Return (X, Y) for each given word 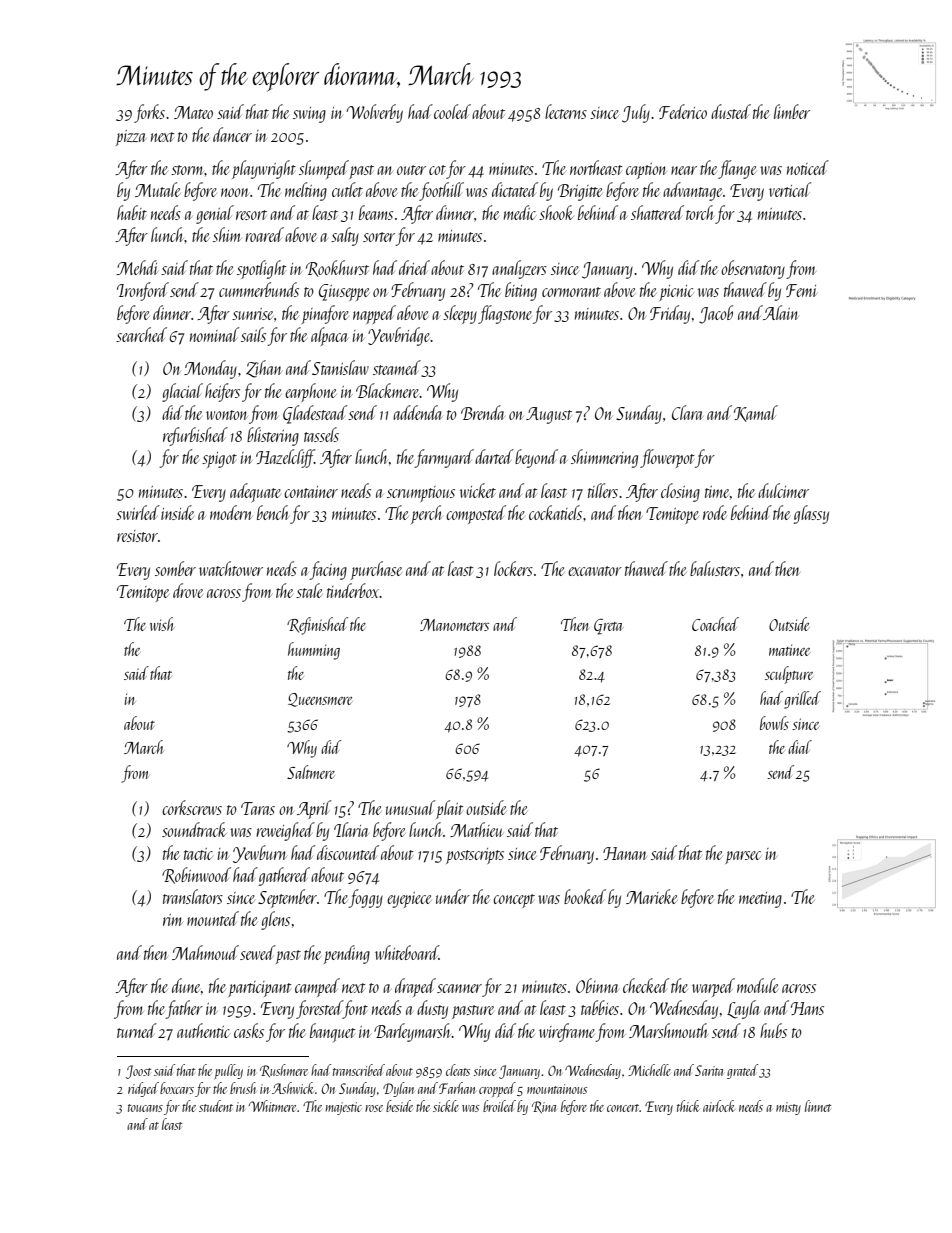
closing (680, 492)
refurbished (195, 436)
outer (411, 170)
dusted (731, 111)
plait (450, 809)
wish (162, 624)
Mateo (193, 112)
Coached (715, 624)
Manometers (454, 625)
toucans (145, 1108)
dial (800, 747)
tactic (198, 854)
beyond (536, 458)
